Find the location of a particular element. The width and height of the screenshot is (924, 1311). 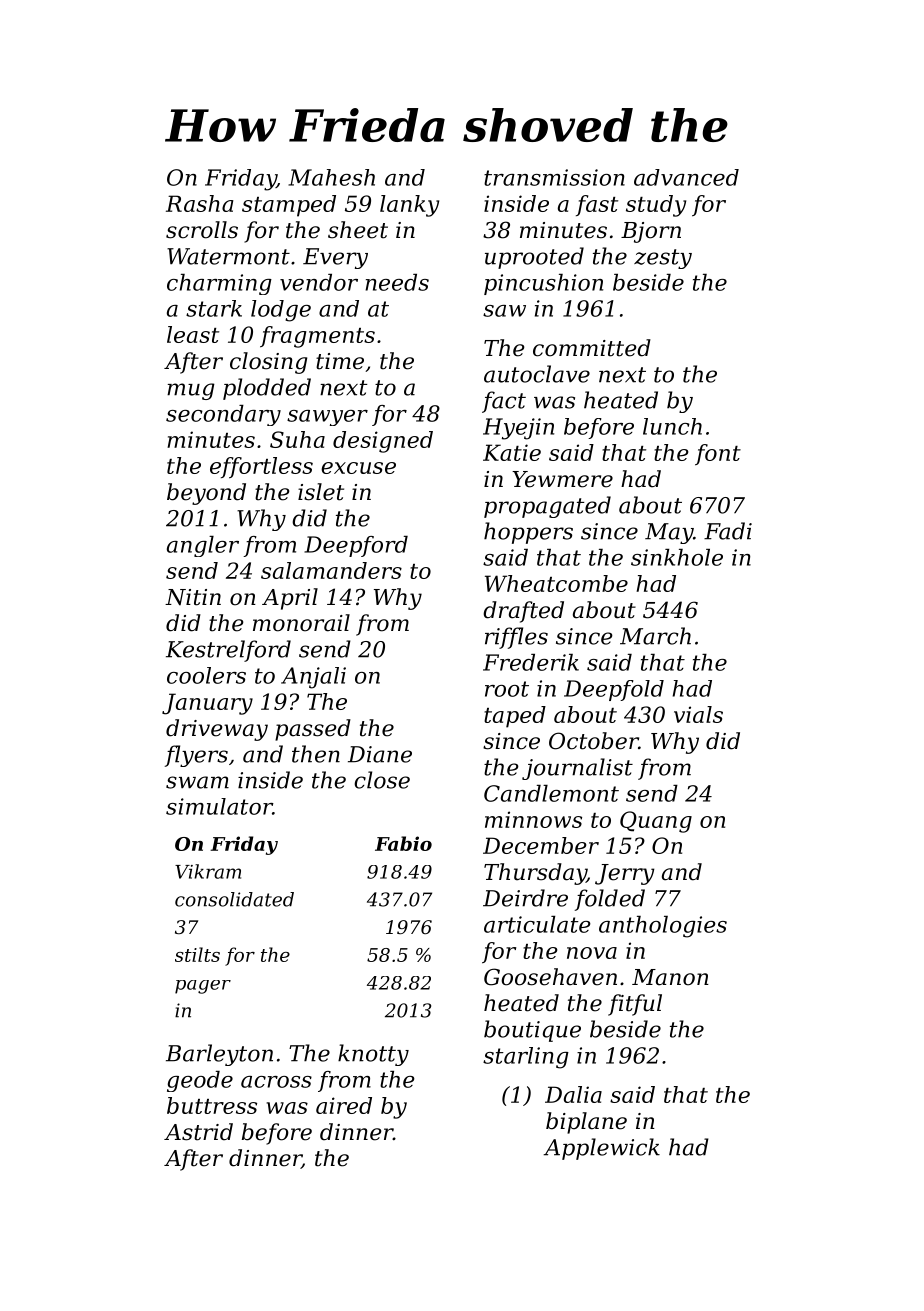

pager is located at coordinates (203, 987).
